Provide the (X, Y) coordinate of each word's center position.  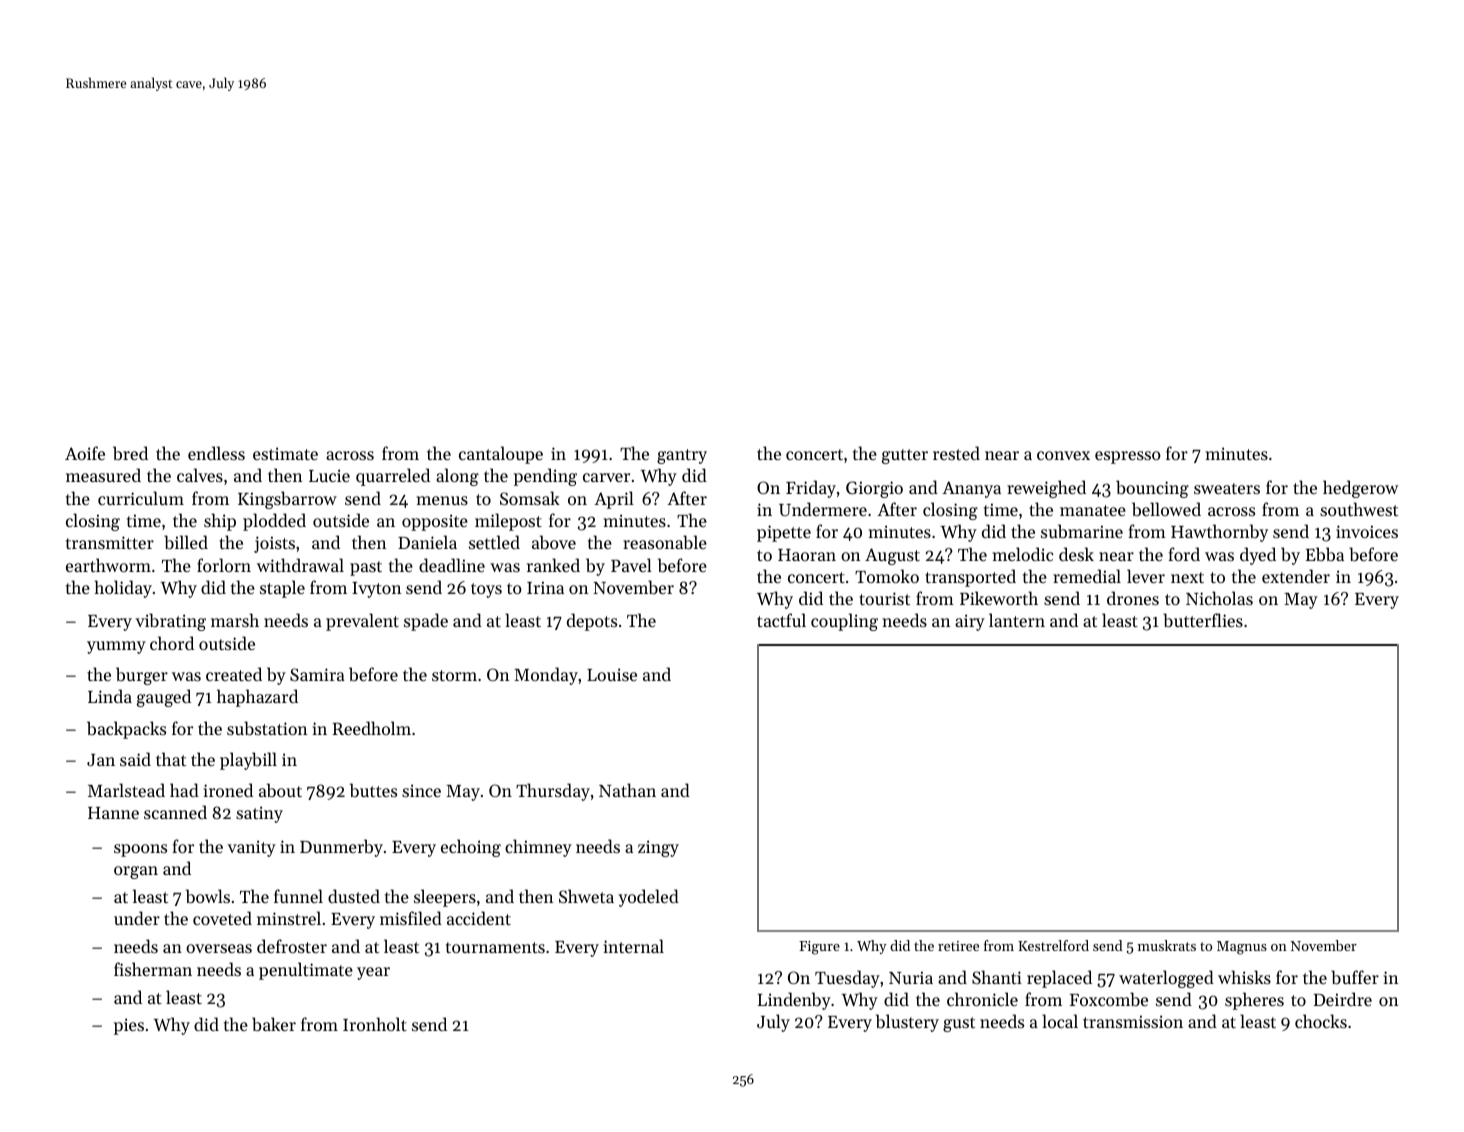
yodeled (648, 898)
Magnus (1242, 948)
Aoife (85, 453)
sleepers (445, 898)
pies (129, 1026)
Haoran (807, 555)
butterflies (1203, 620)
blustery (907, 1023)
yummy (116, 647)
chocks (1321, 1021)
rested (956, 453)
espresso (1128, 457)
